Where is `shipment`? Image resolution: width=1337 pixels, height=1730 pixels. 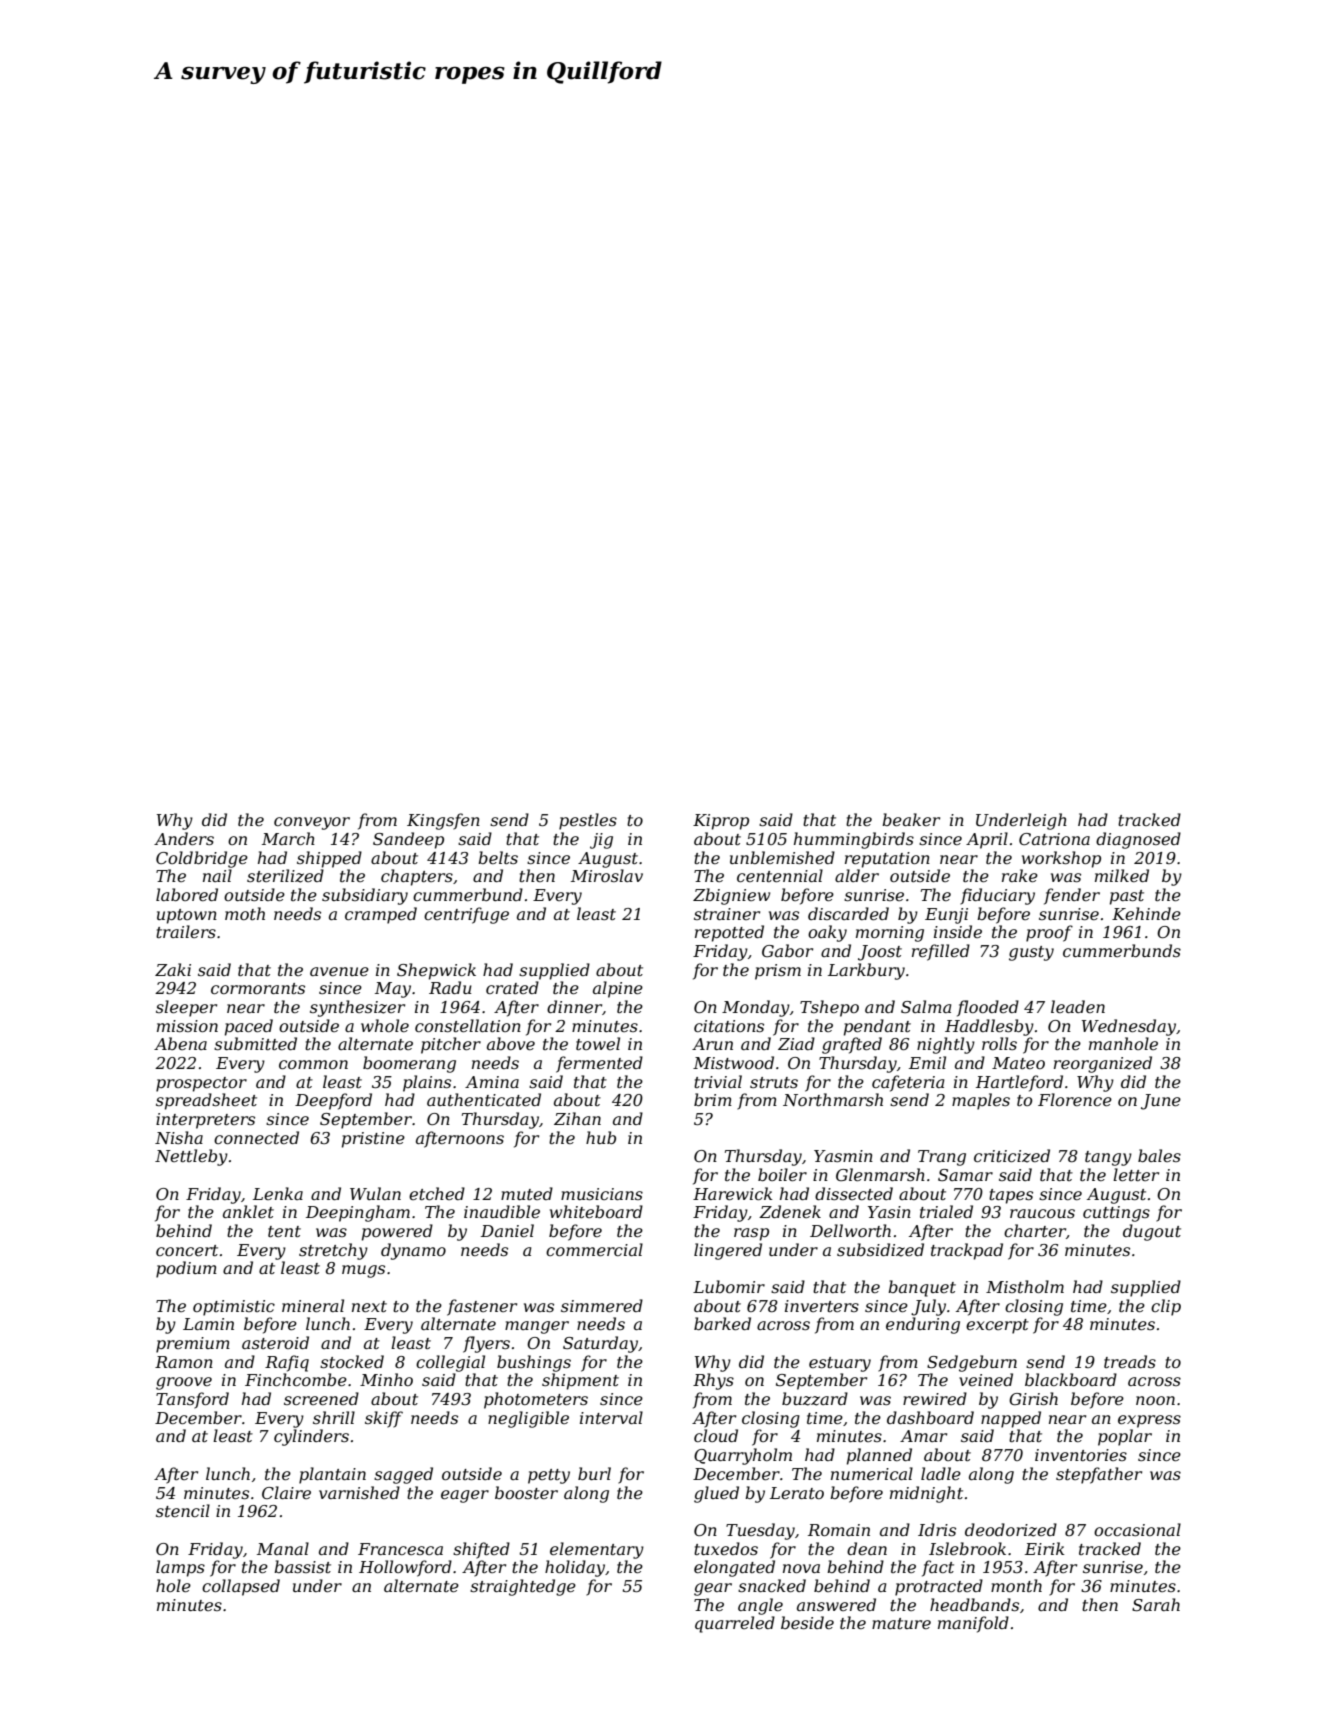 shipment is located at coordinates (580, 1381).
